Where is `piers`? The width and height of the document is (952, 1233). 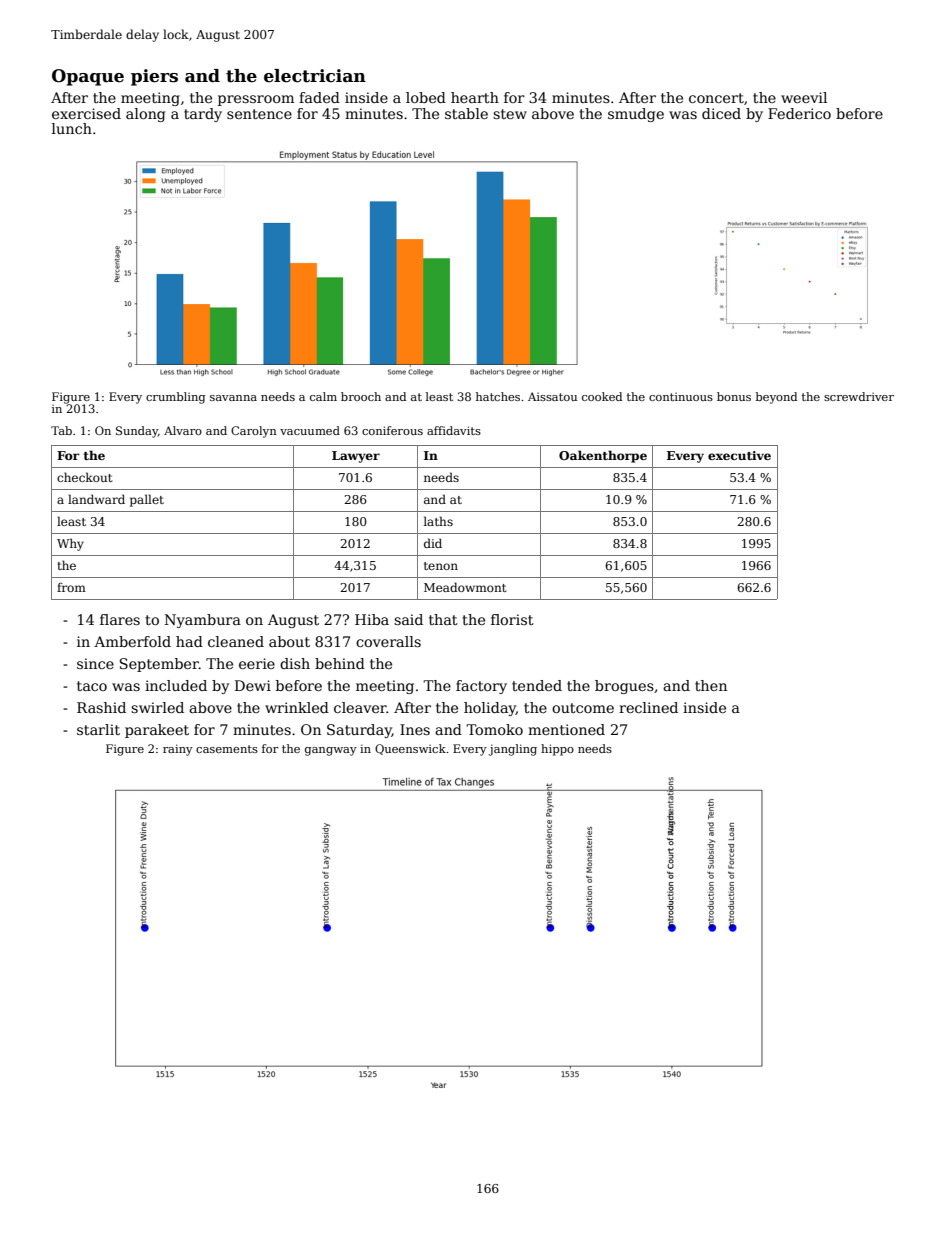
piers is located at coordinates (154, 77).
